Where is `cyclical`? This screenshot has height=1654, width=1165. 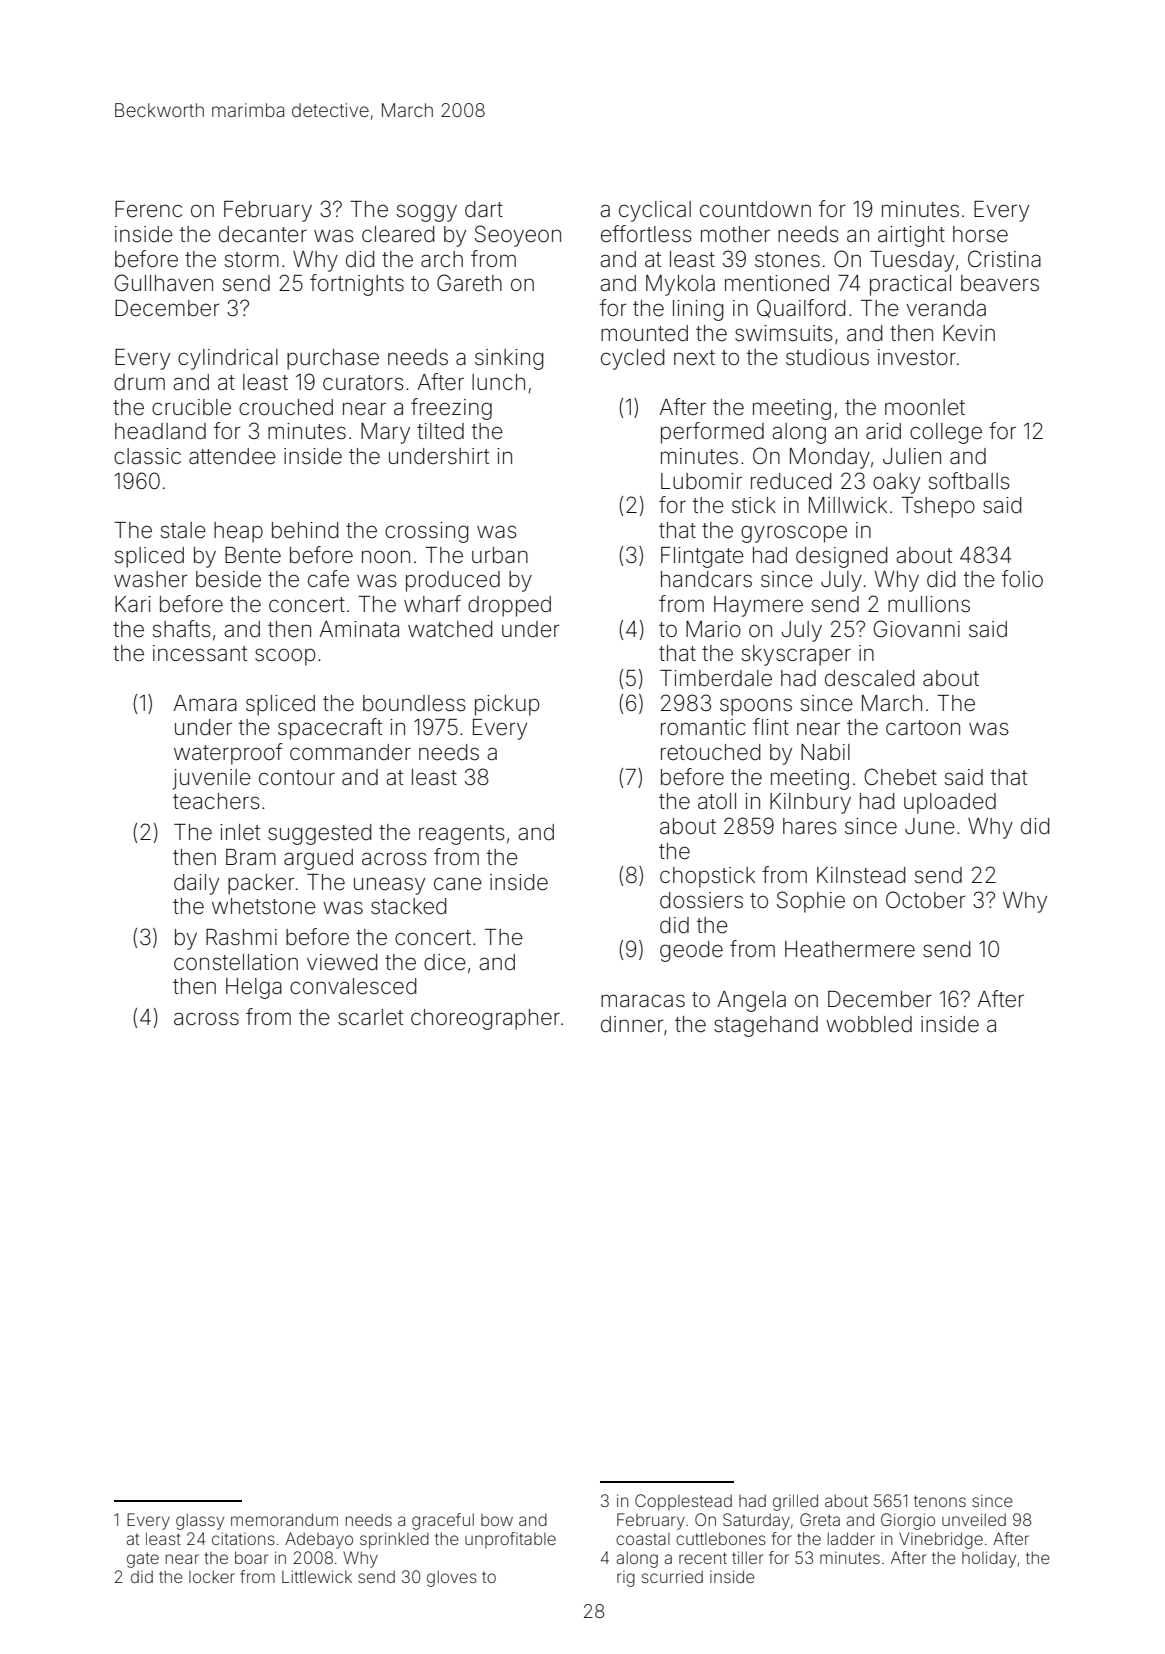 cyclical is located at coordinates (655, 211).
